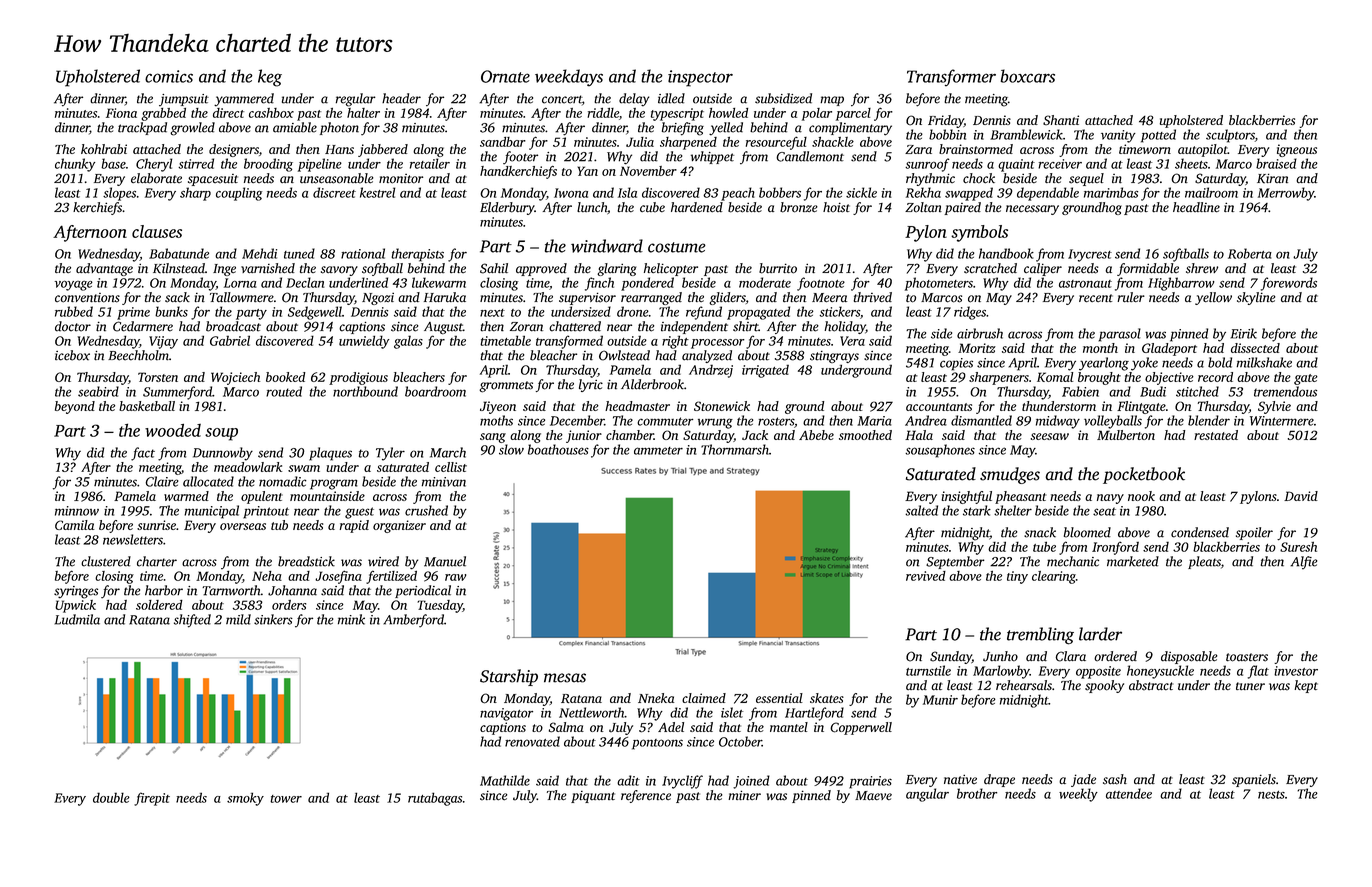  What do you see at coordinates (239, 194) in the screenshot?
I see `coupling` at bounding box center [239, 194].
